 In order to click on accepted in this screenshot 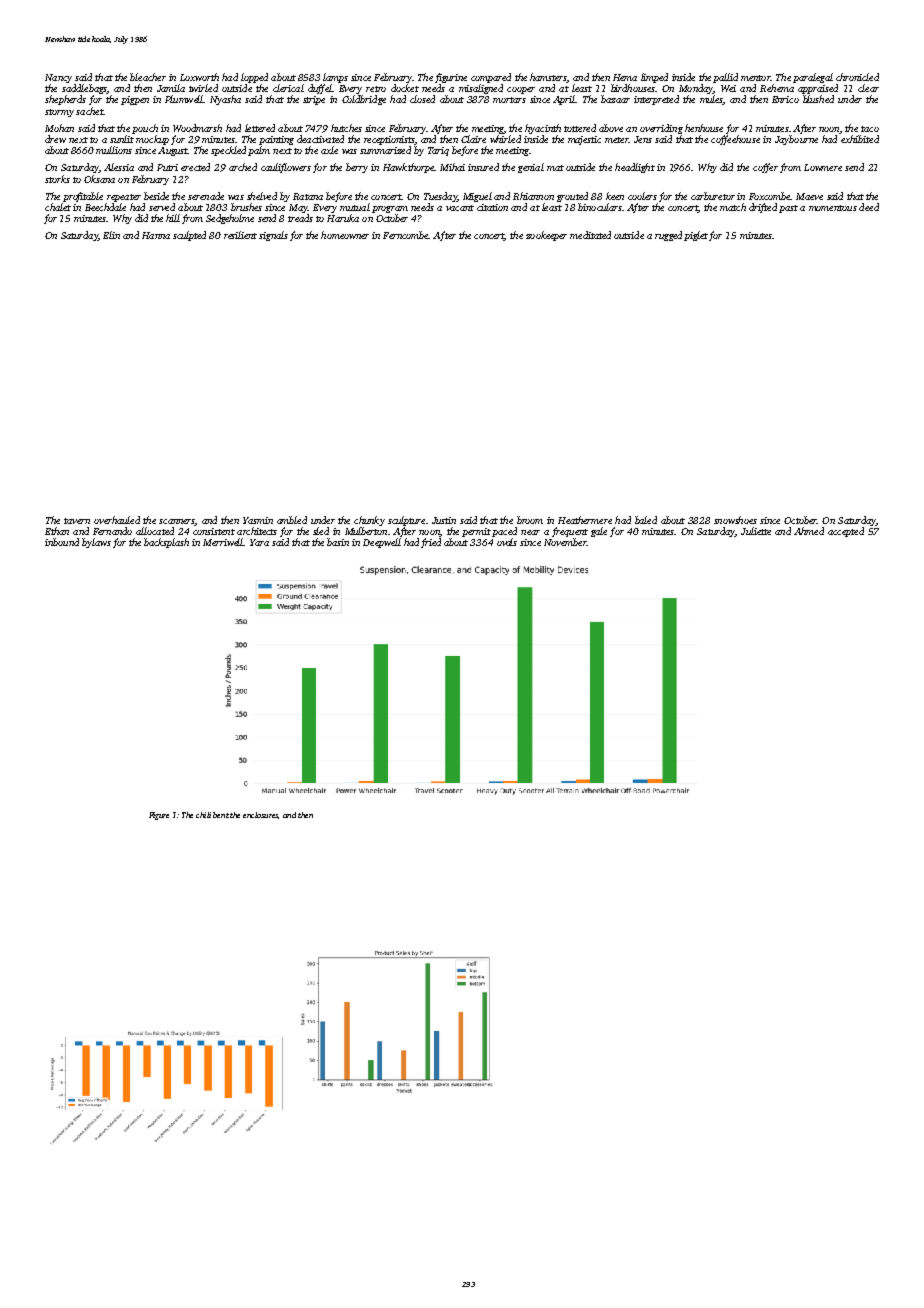, I will do `click(846, 532)`.
